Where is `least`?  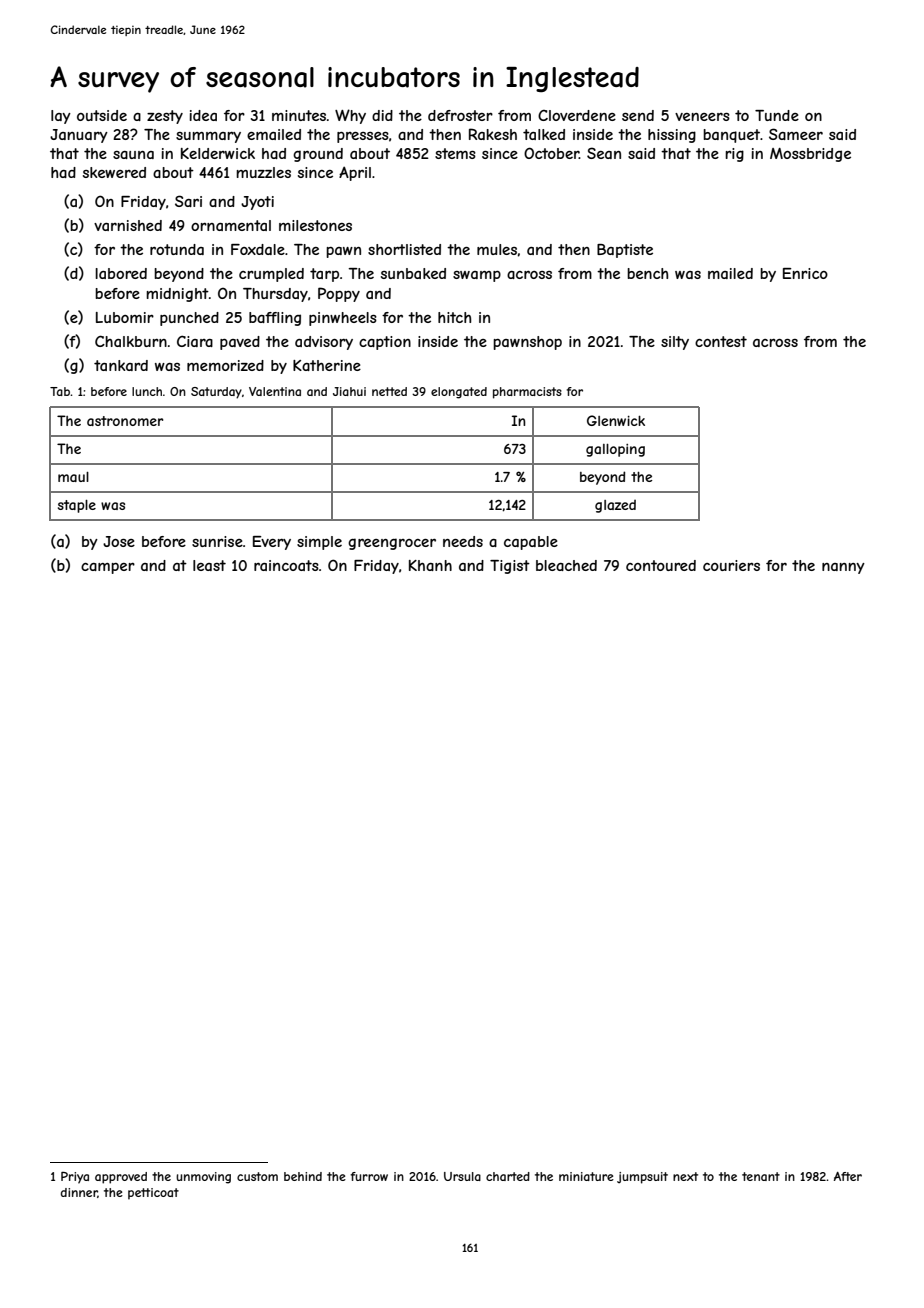 least is located at coordinates (209, 565).
